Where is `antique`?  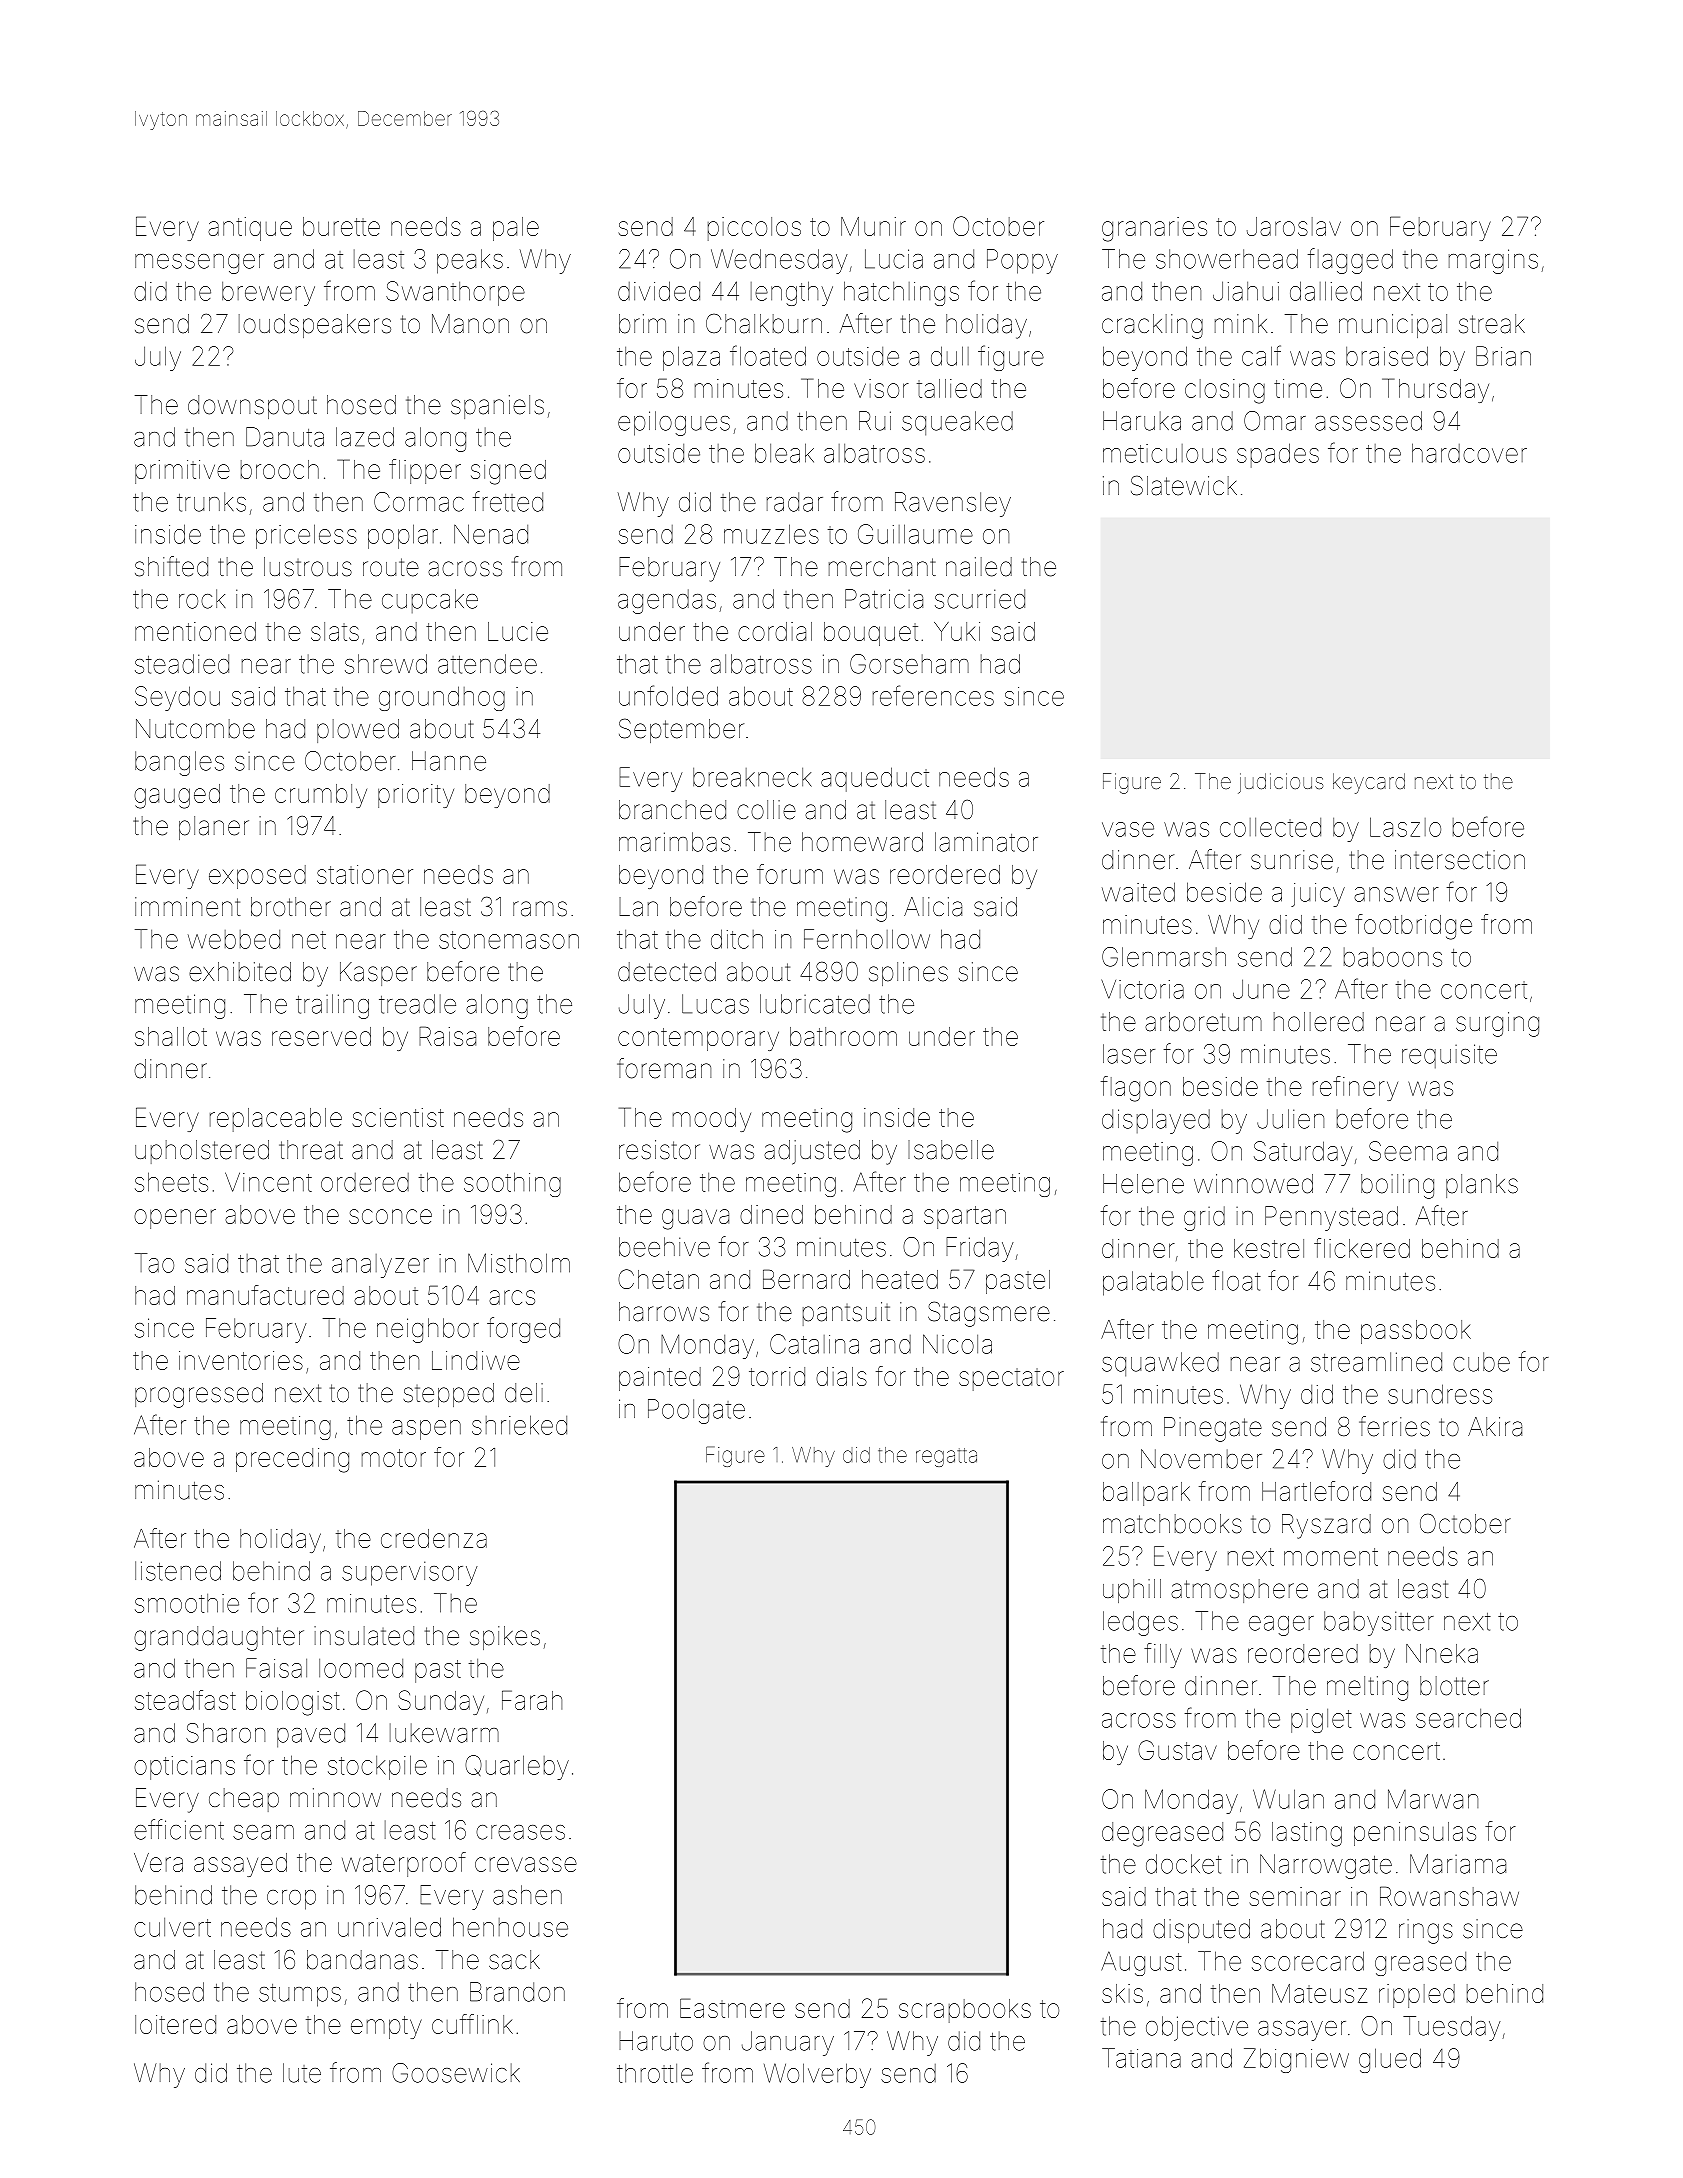
antique is located at coordinates (250, 229).
